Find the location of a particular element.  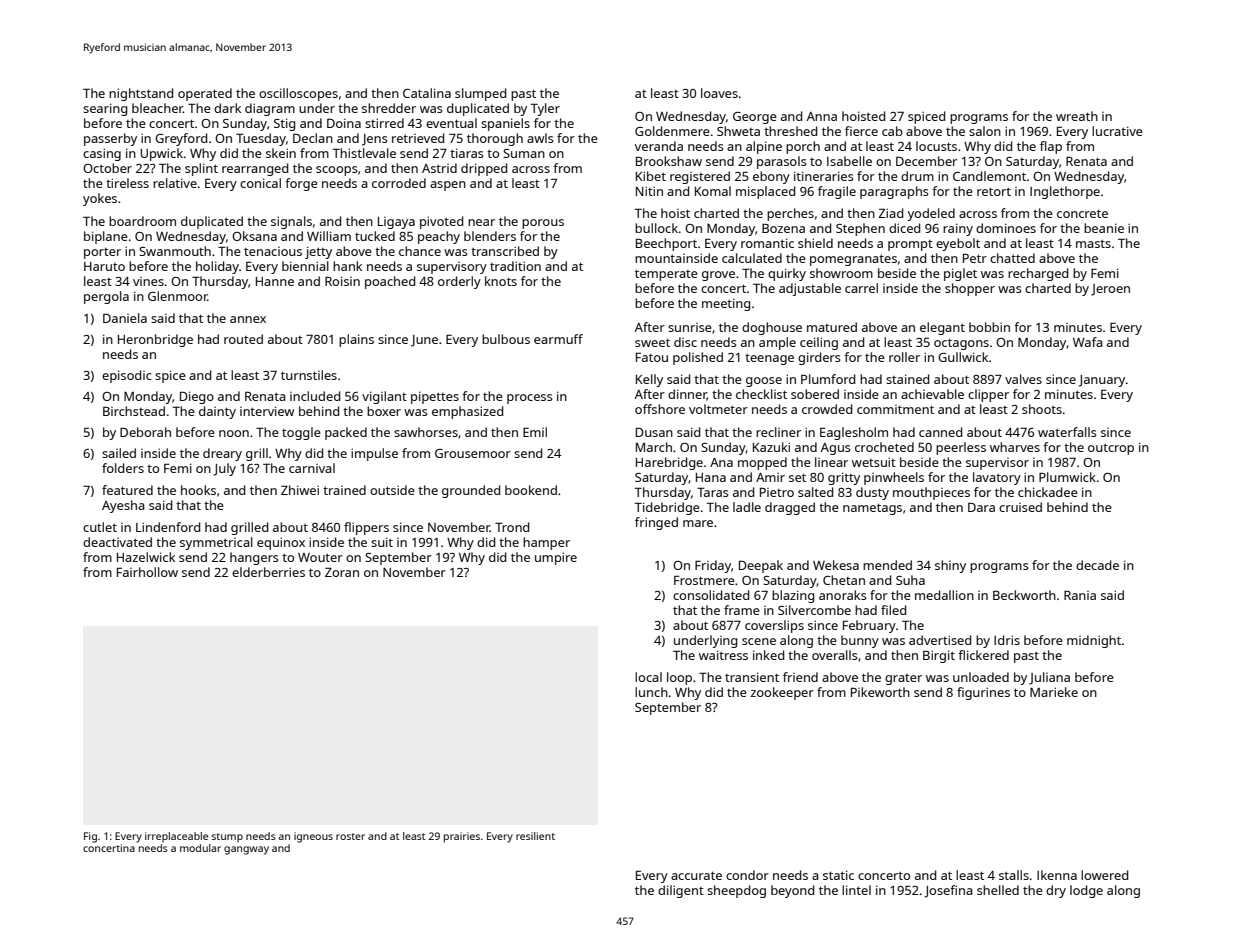

roster is located at coordinates (350, 836).
